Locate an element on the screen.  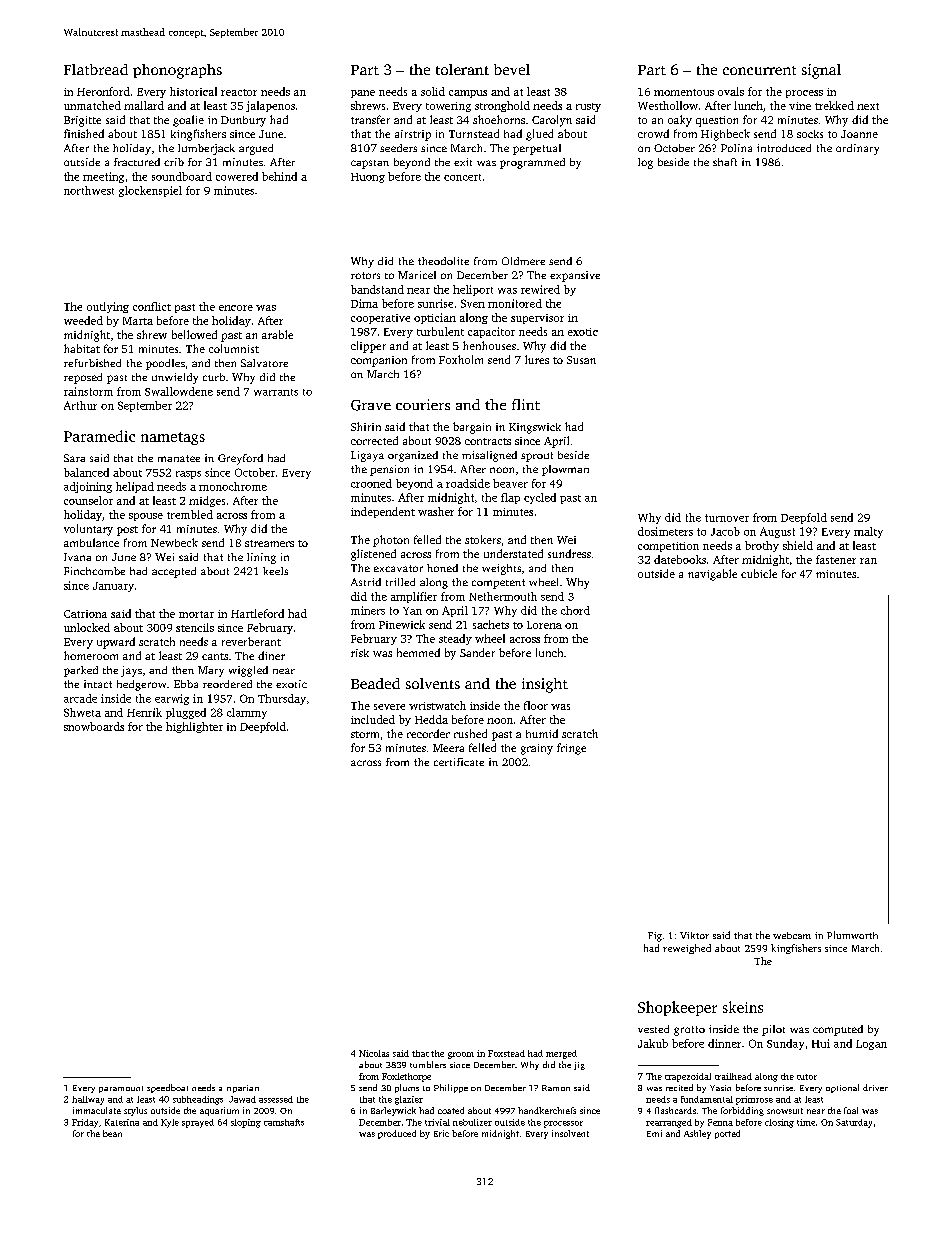
pane is located at coordinates (363, 94).
